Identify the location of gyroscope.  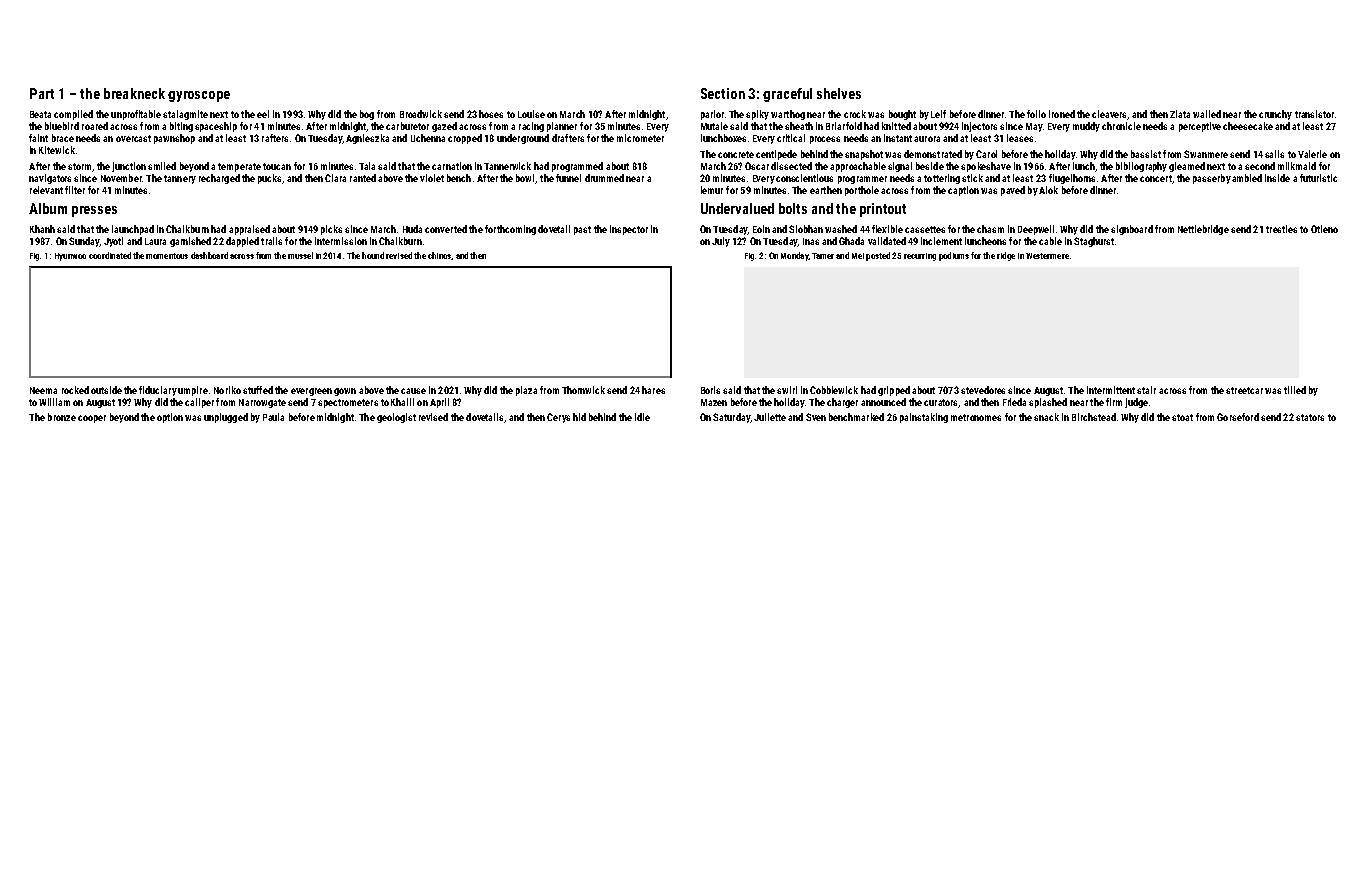
(199, 96).
